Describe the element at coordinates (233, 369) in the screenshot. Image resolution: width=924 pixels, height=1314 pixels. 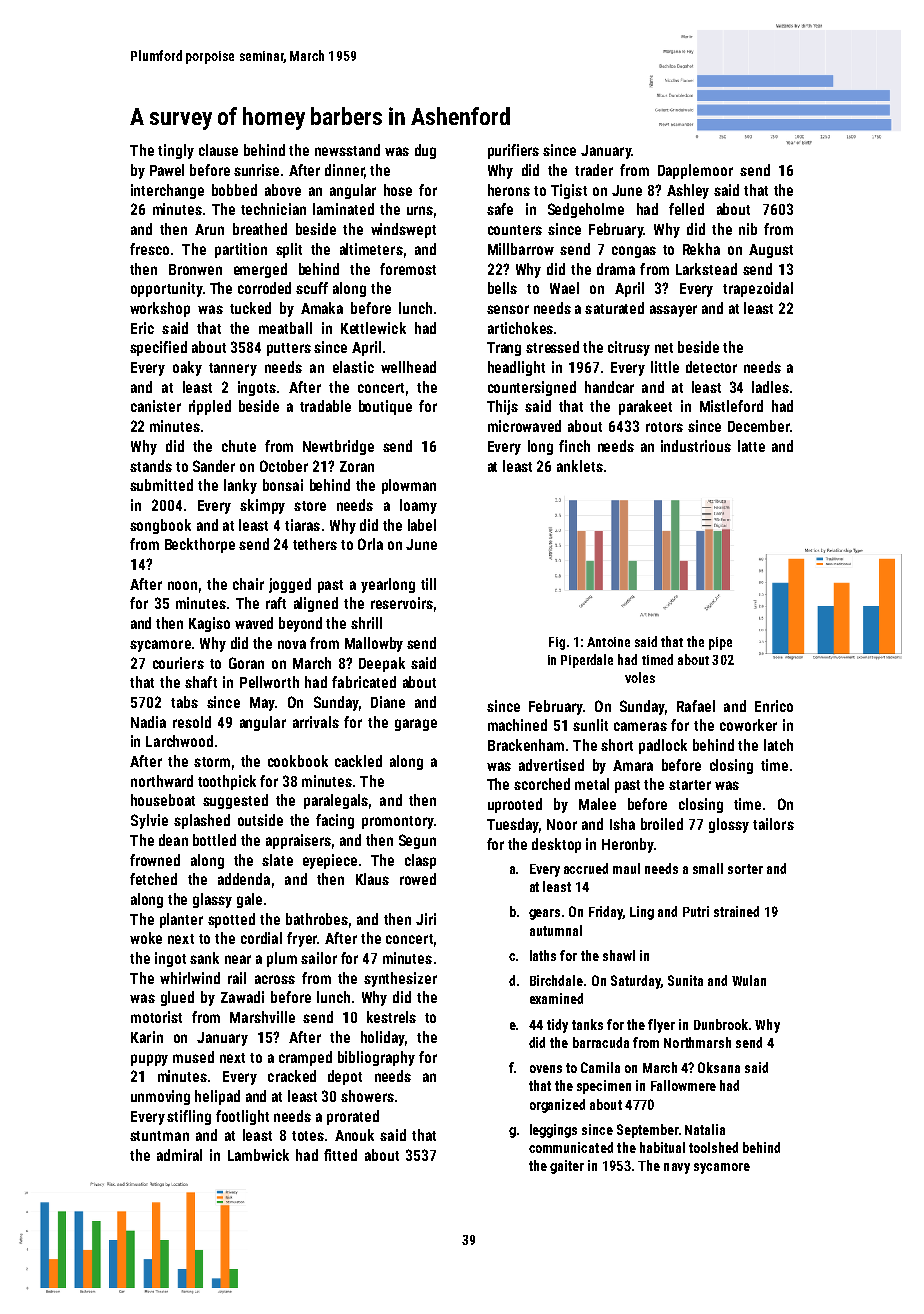
I see `tannery` at that location.
